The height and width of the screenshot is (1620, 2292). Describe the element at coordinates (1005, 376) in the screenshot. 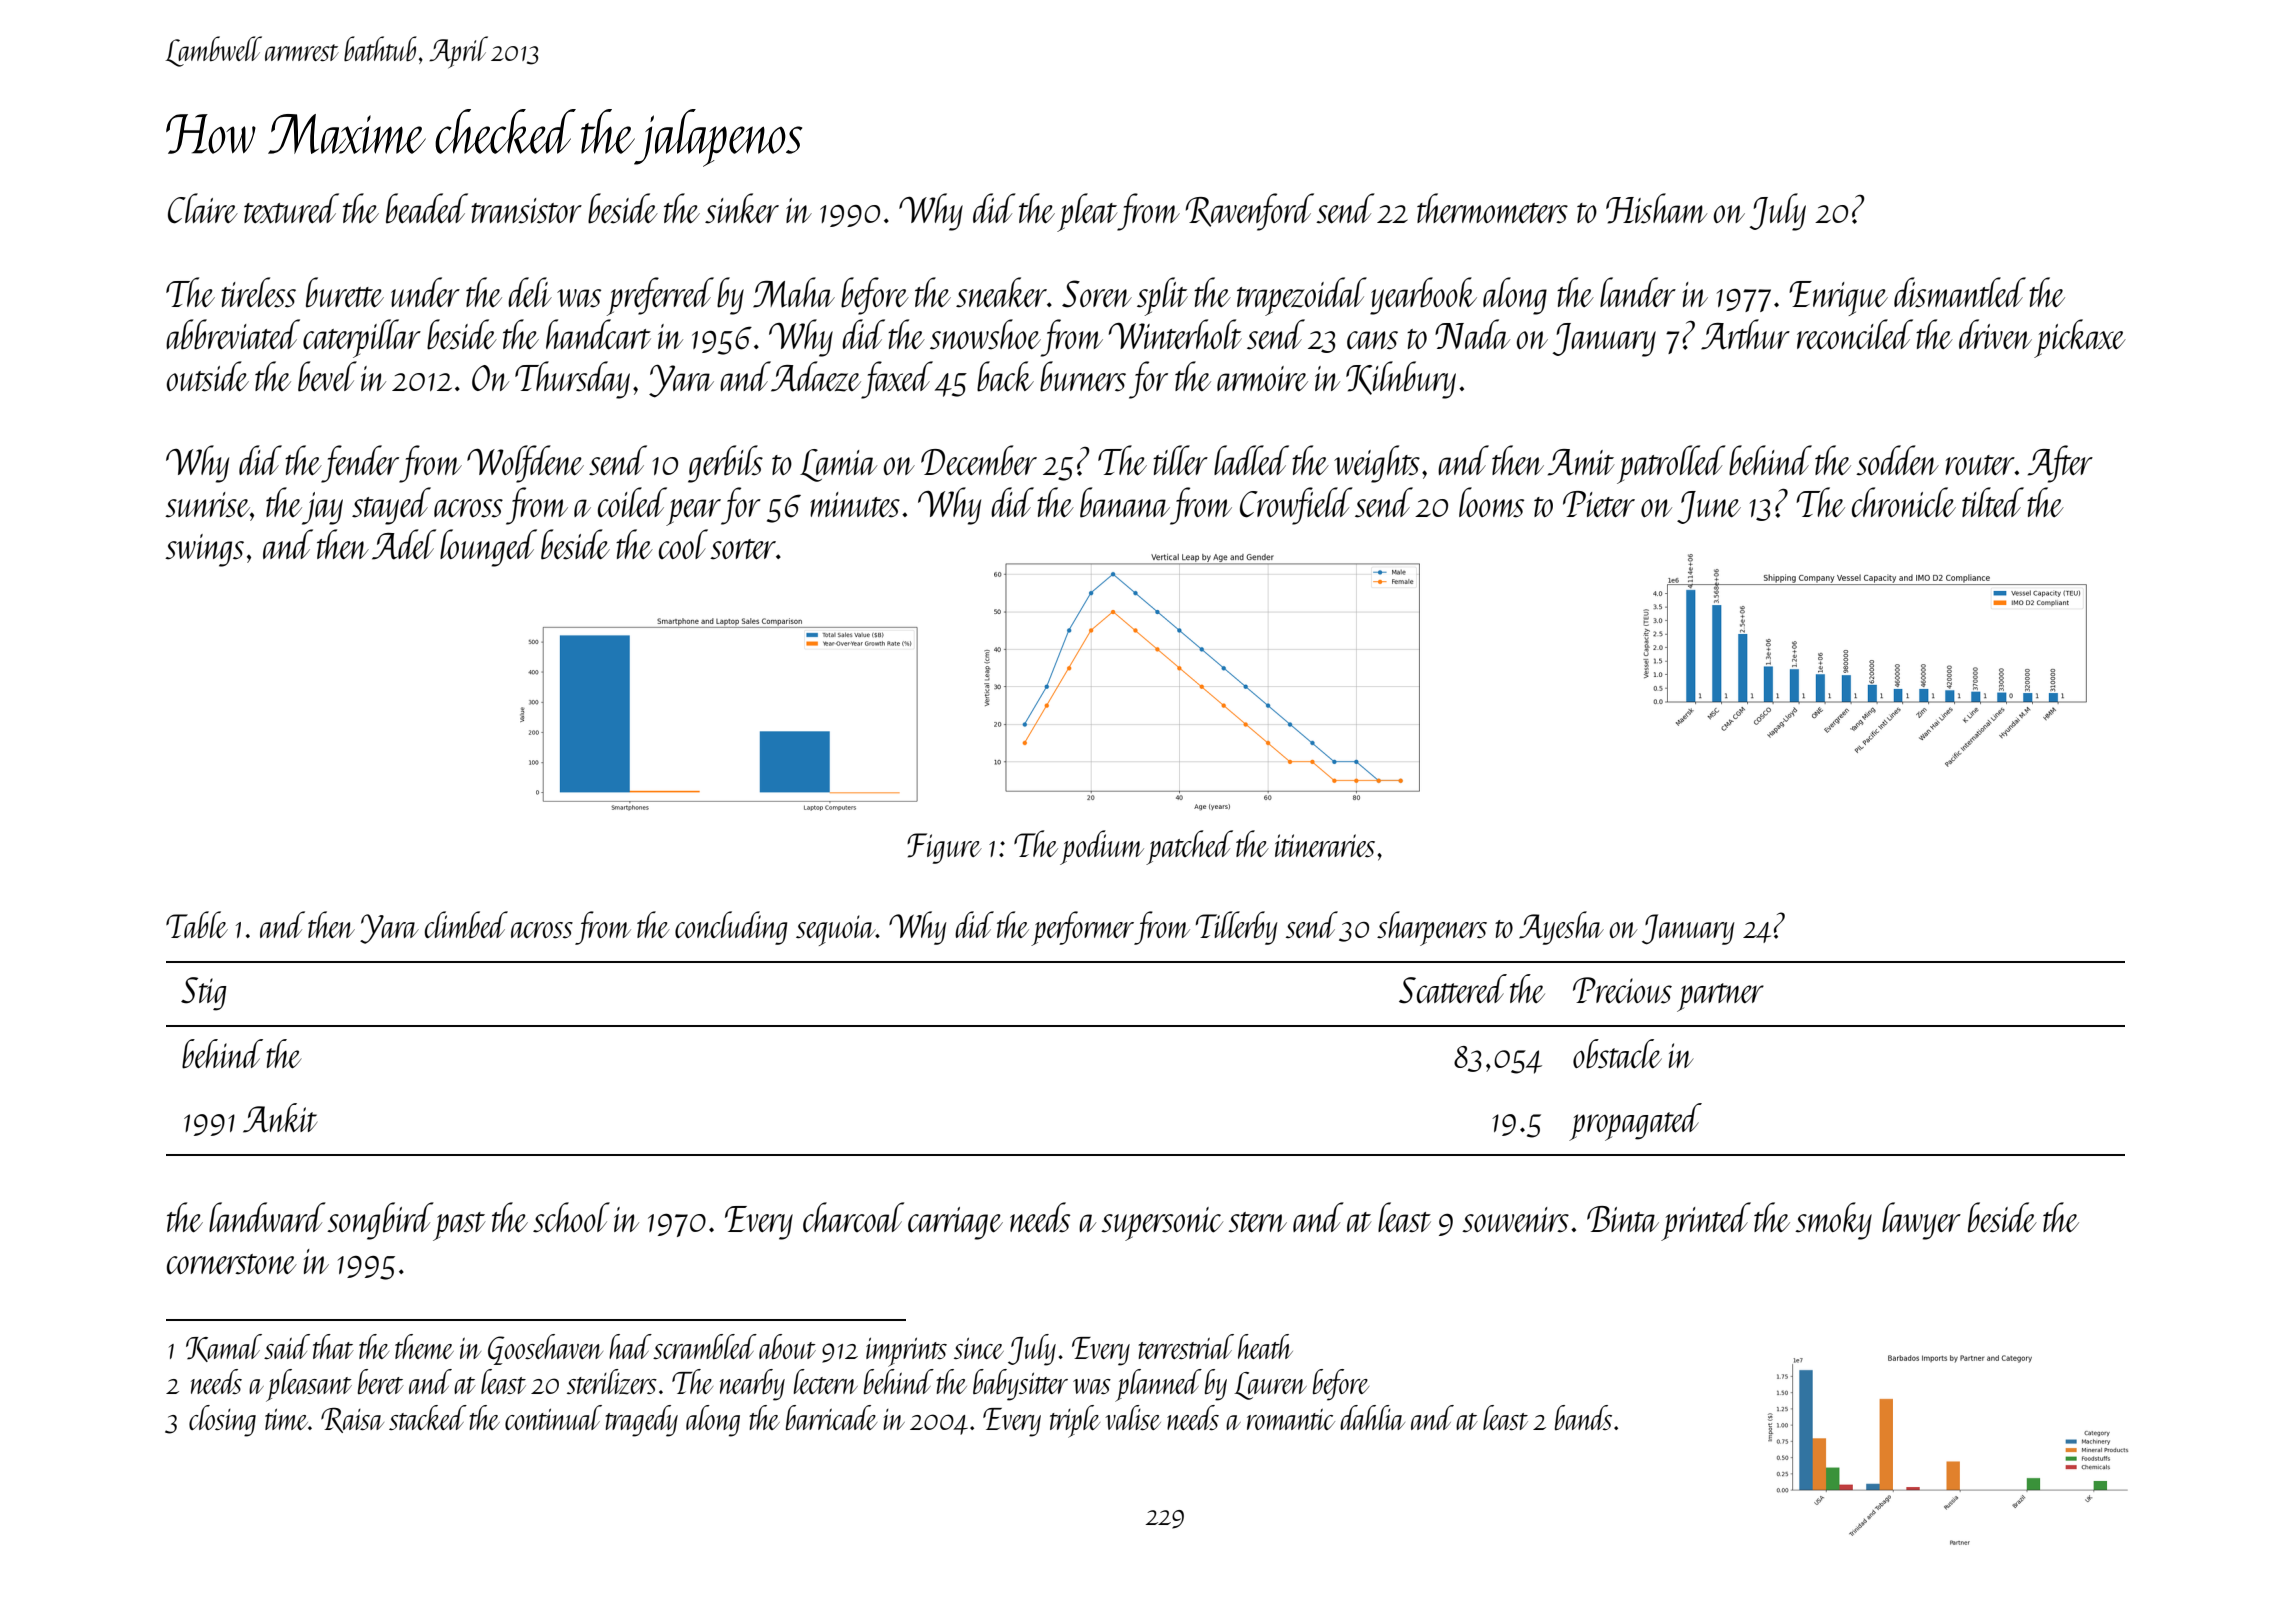

I see `back` at that location.
